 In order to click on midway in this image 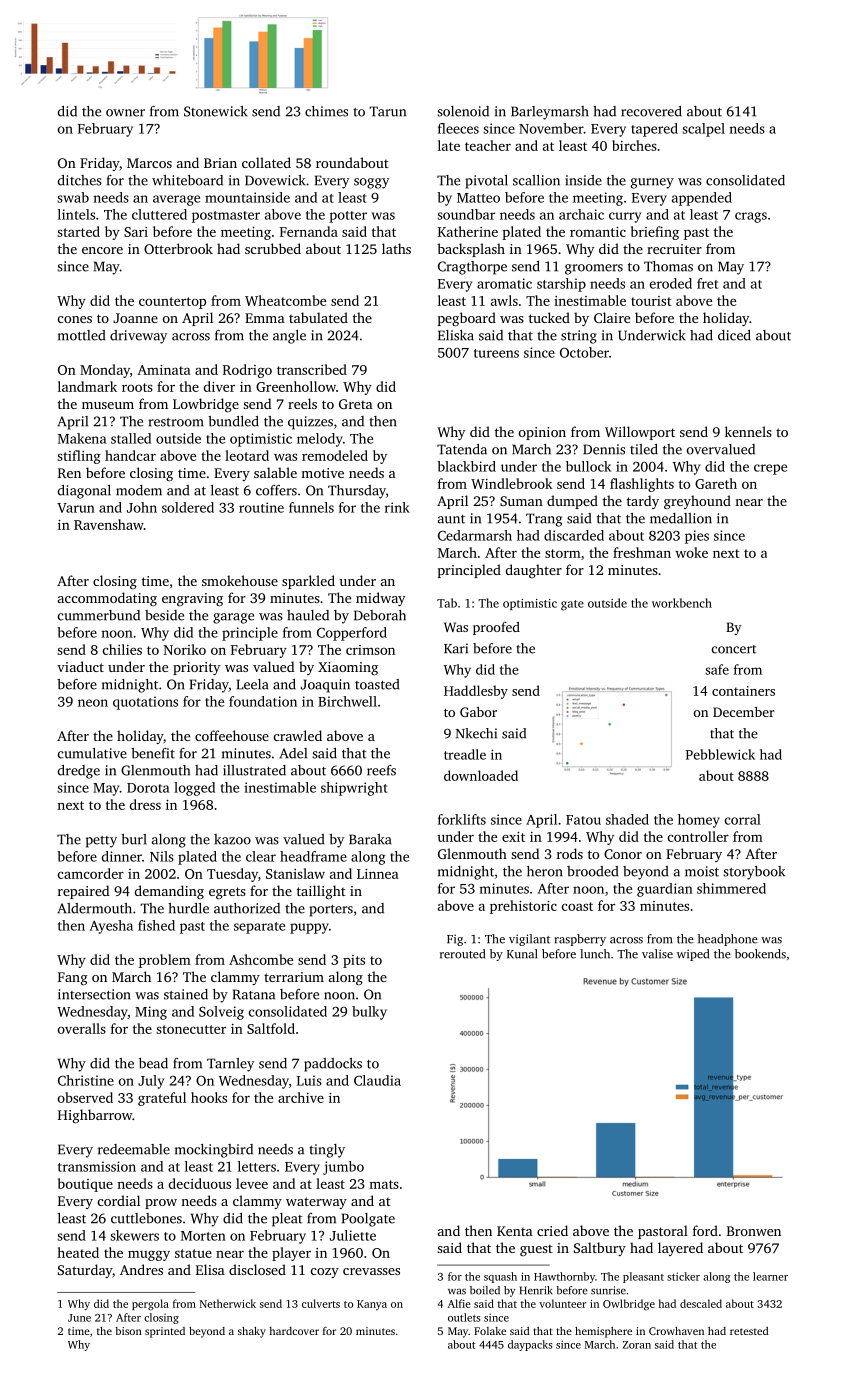, I will do `click(380, 599)`.
